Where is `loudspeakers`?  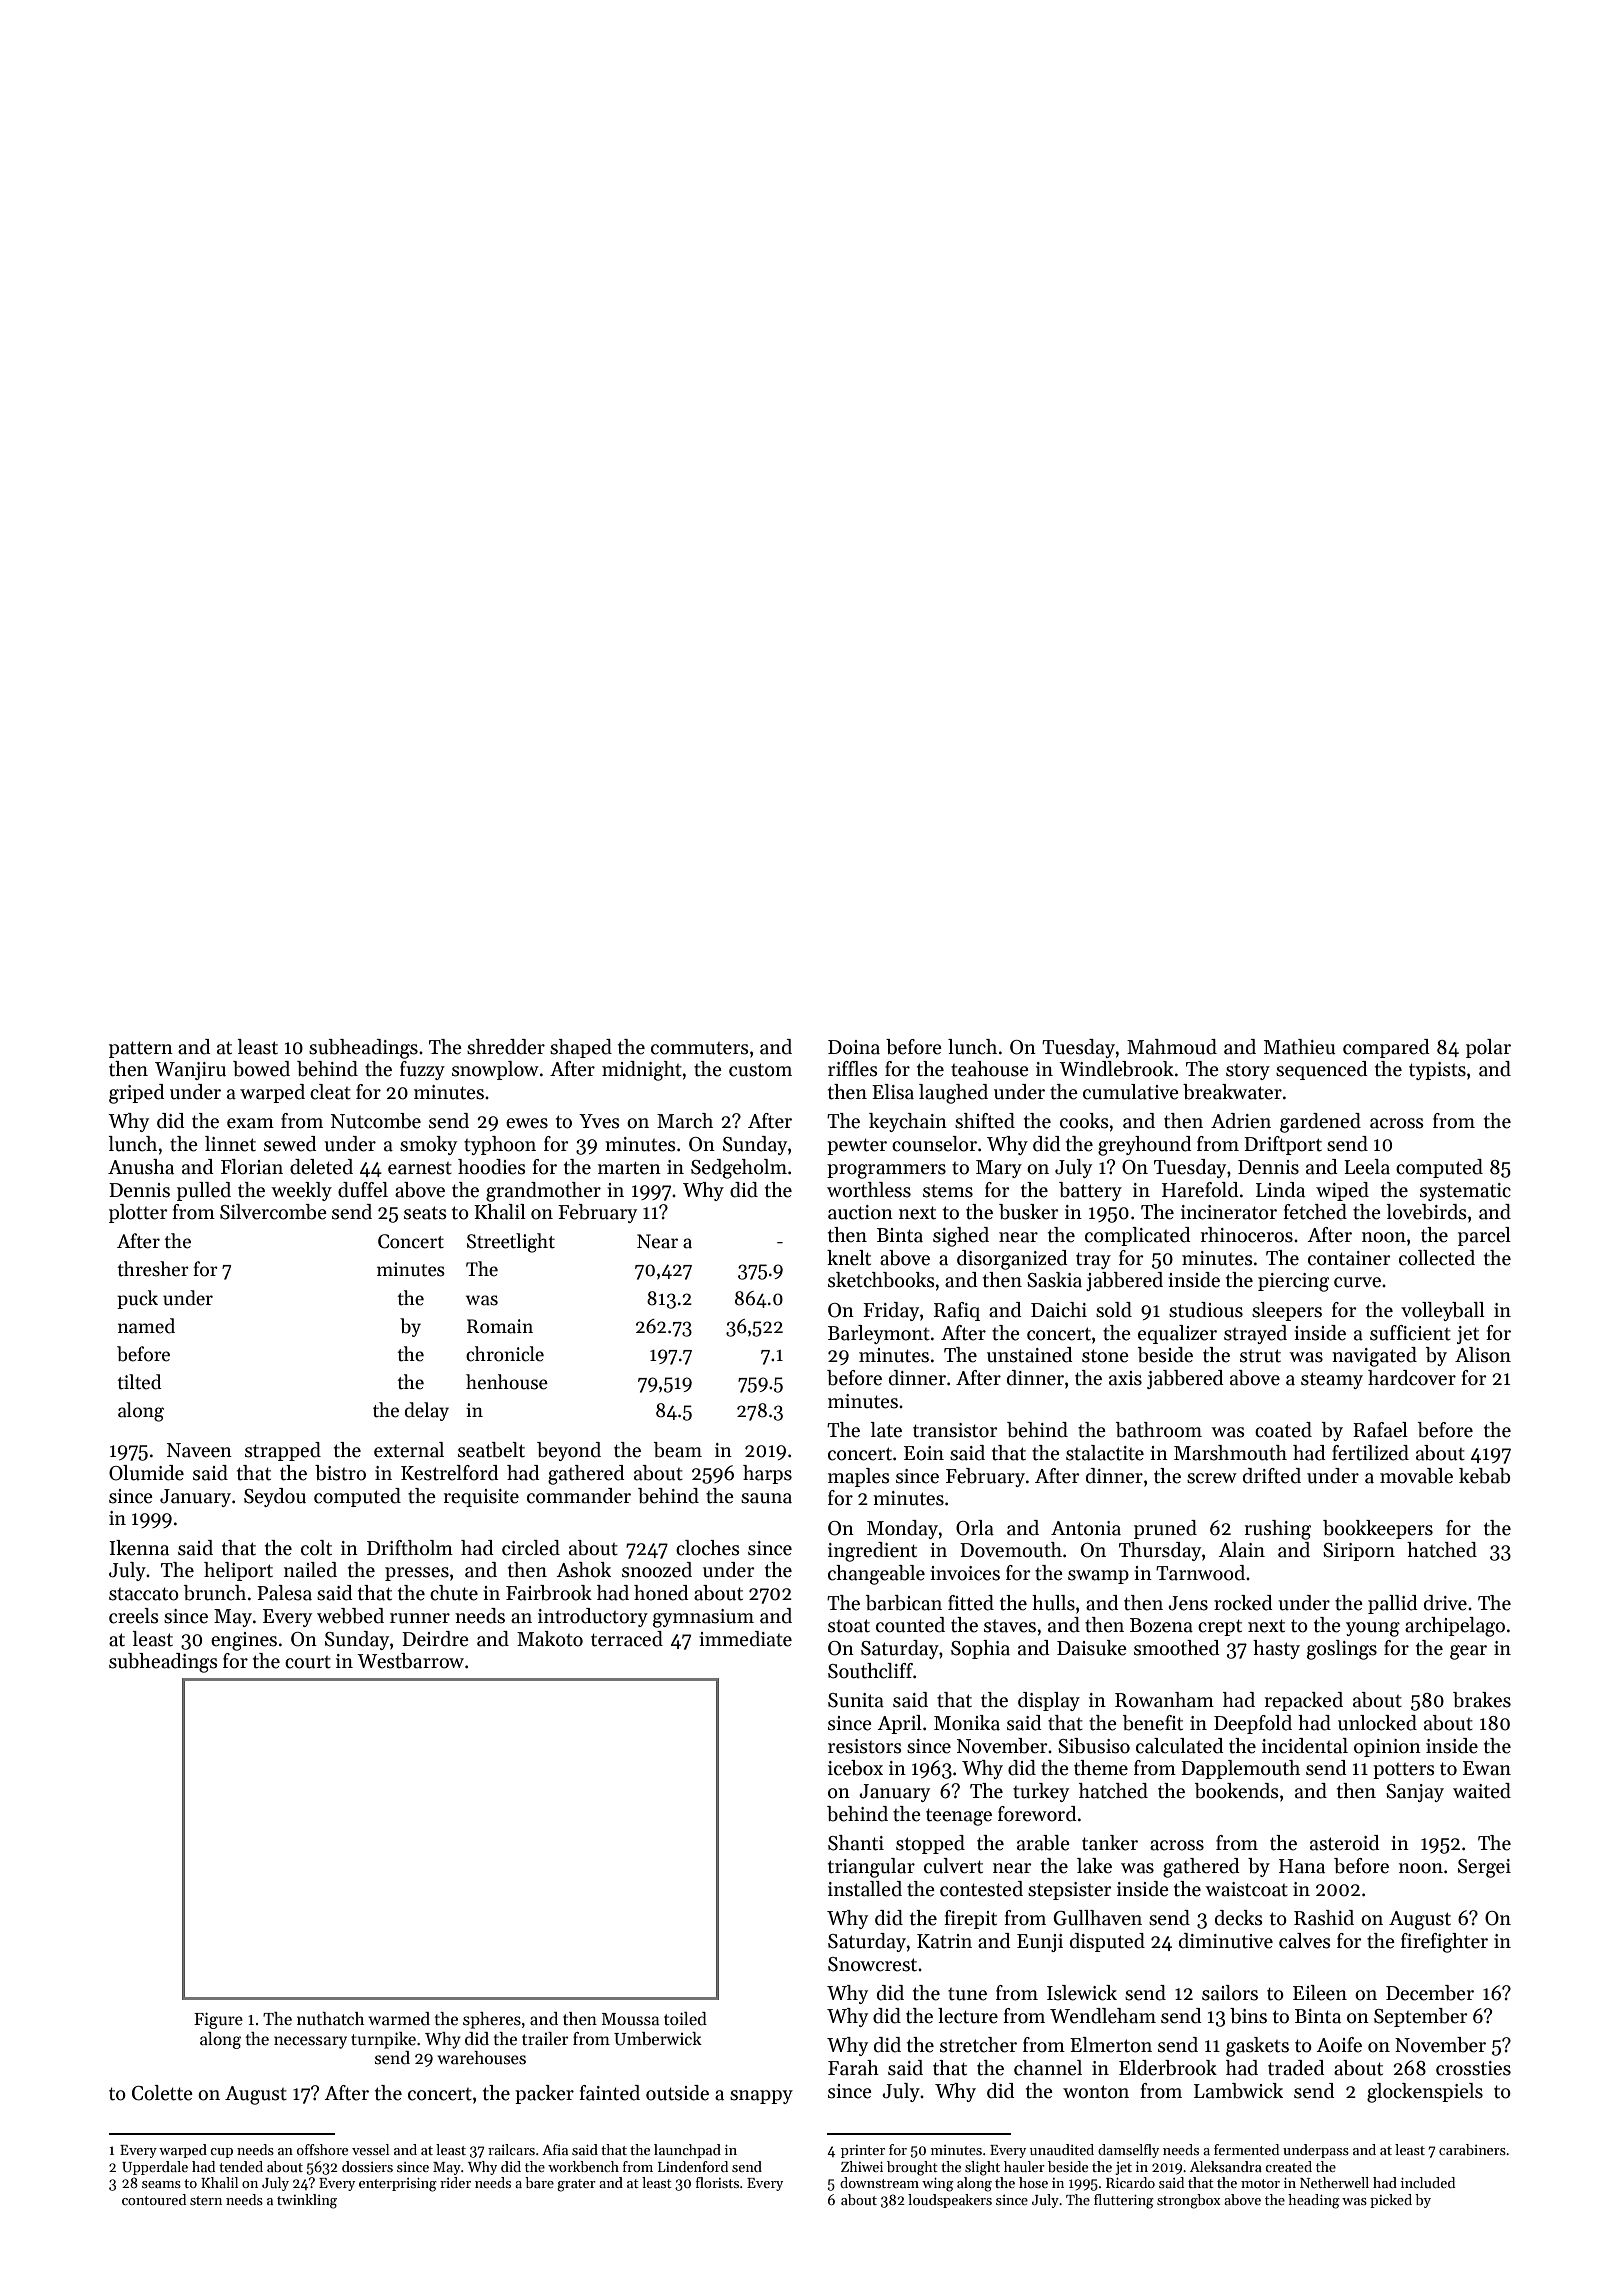
loudspeakers is located at coordinates (950, 2201).
